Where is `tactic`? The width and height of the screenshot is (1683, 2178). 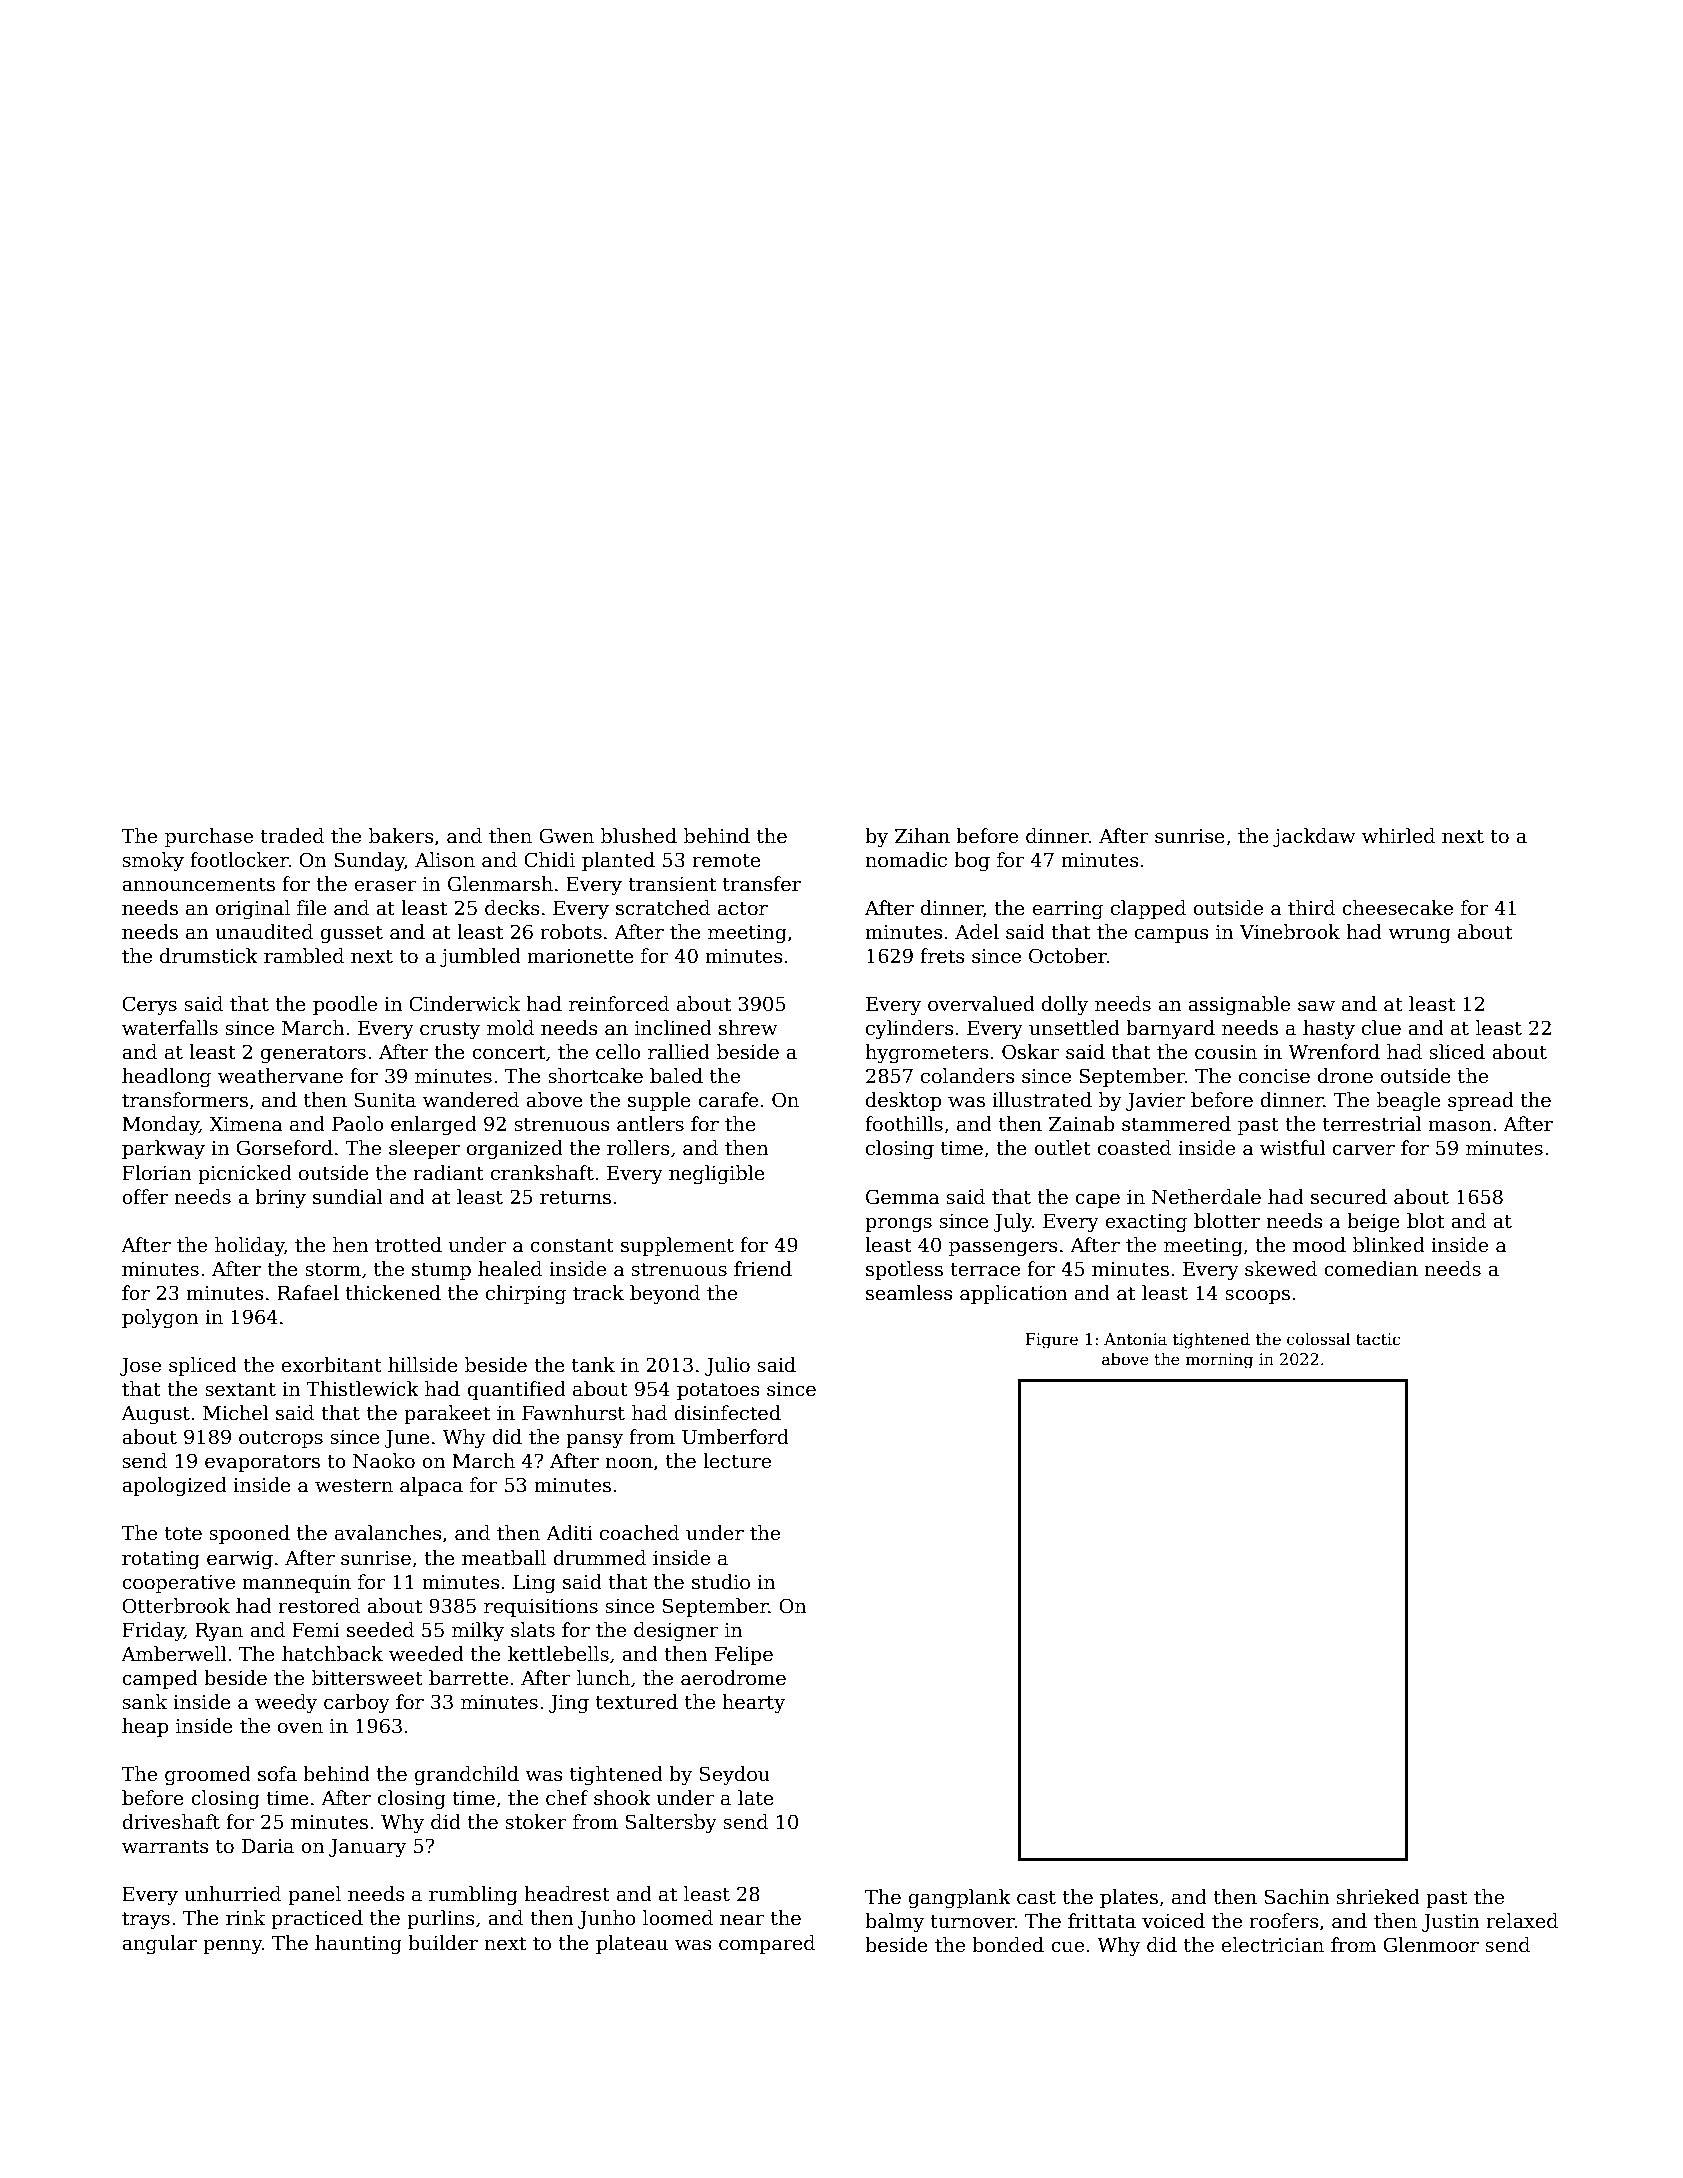 tactic is located at coordinates (1378, 1339).
